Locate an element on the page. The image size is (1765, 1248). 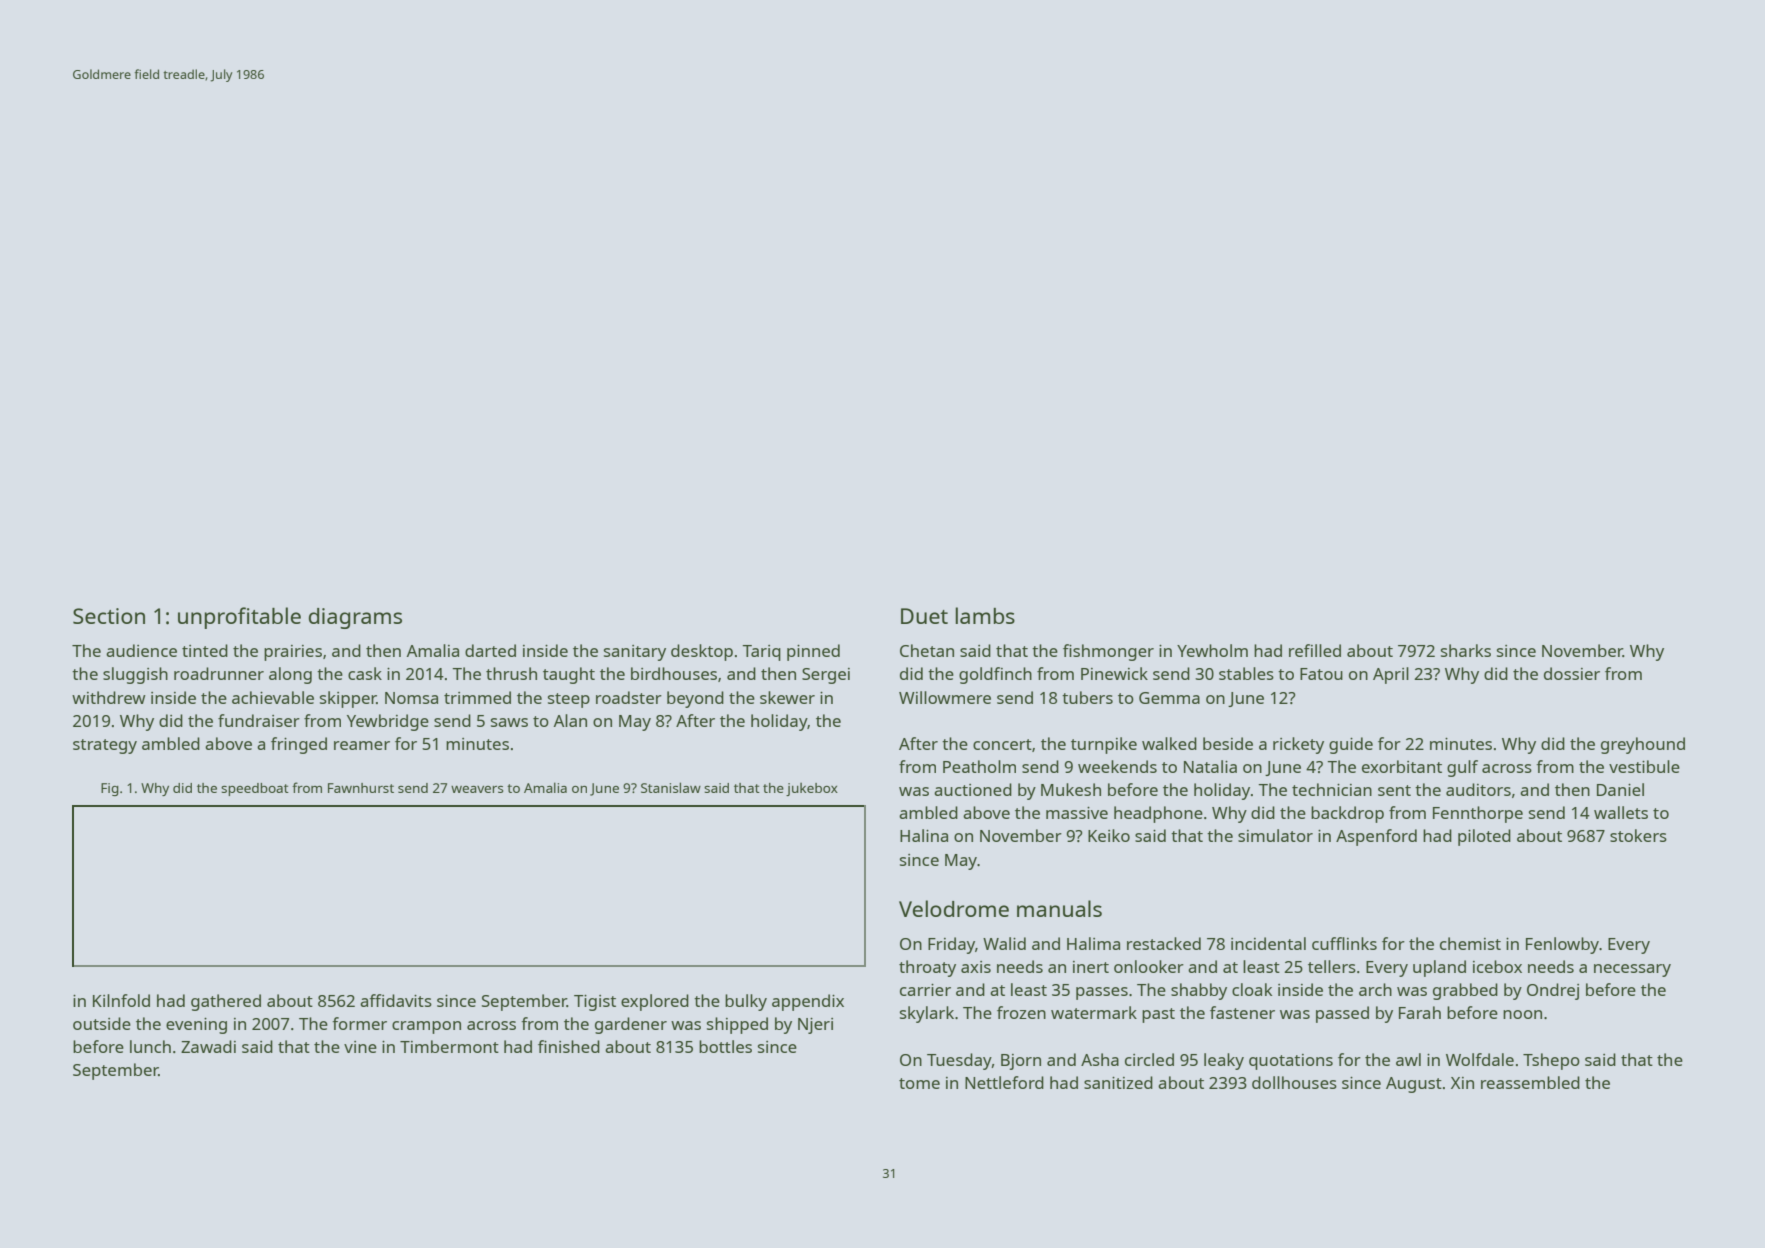
Friday is located at coordinates (951, 945).
